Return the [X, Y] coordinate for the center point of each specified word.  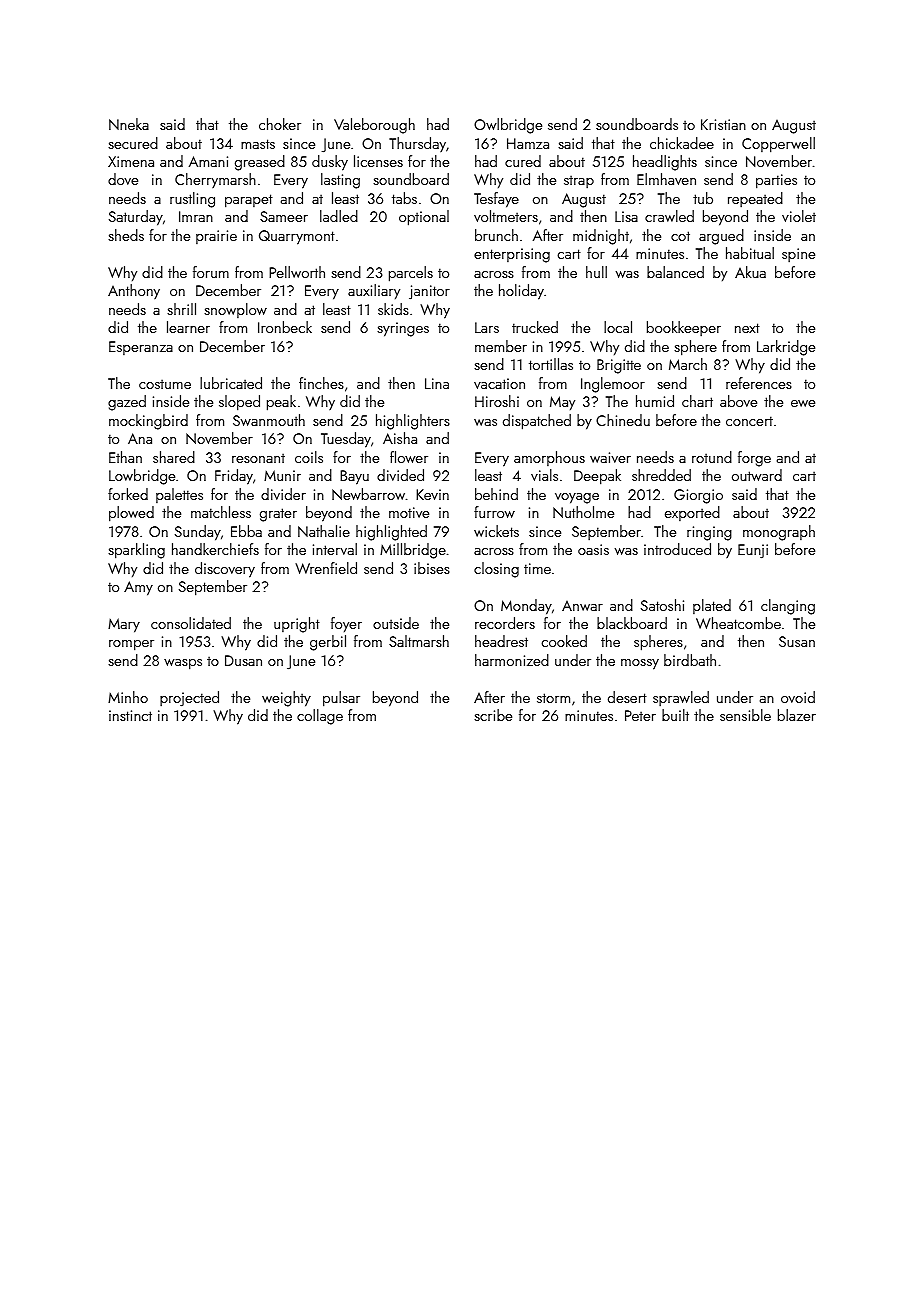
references [759, 383]
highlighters [413, 422]
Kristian [723, 124]
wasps [183, 664]
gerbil [328, 643]
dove [123, 179]
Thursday [417, 144]
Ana [140, 438]
